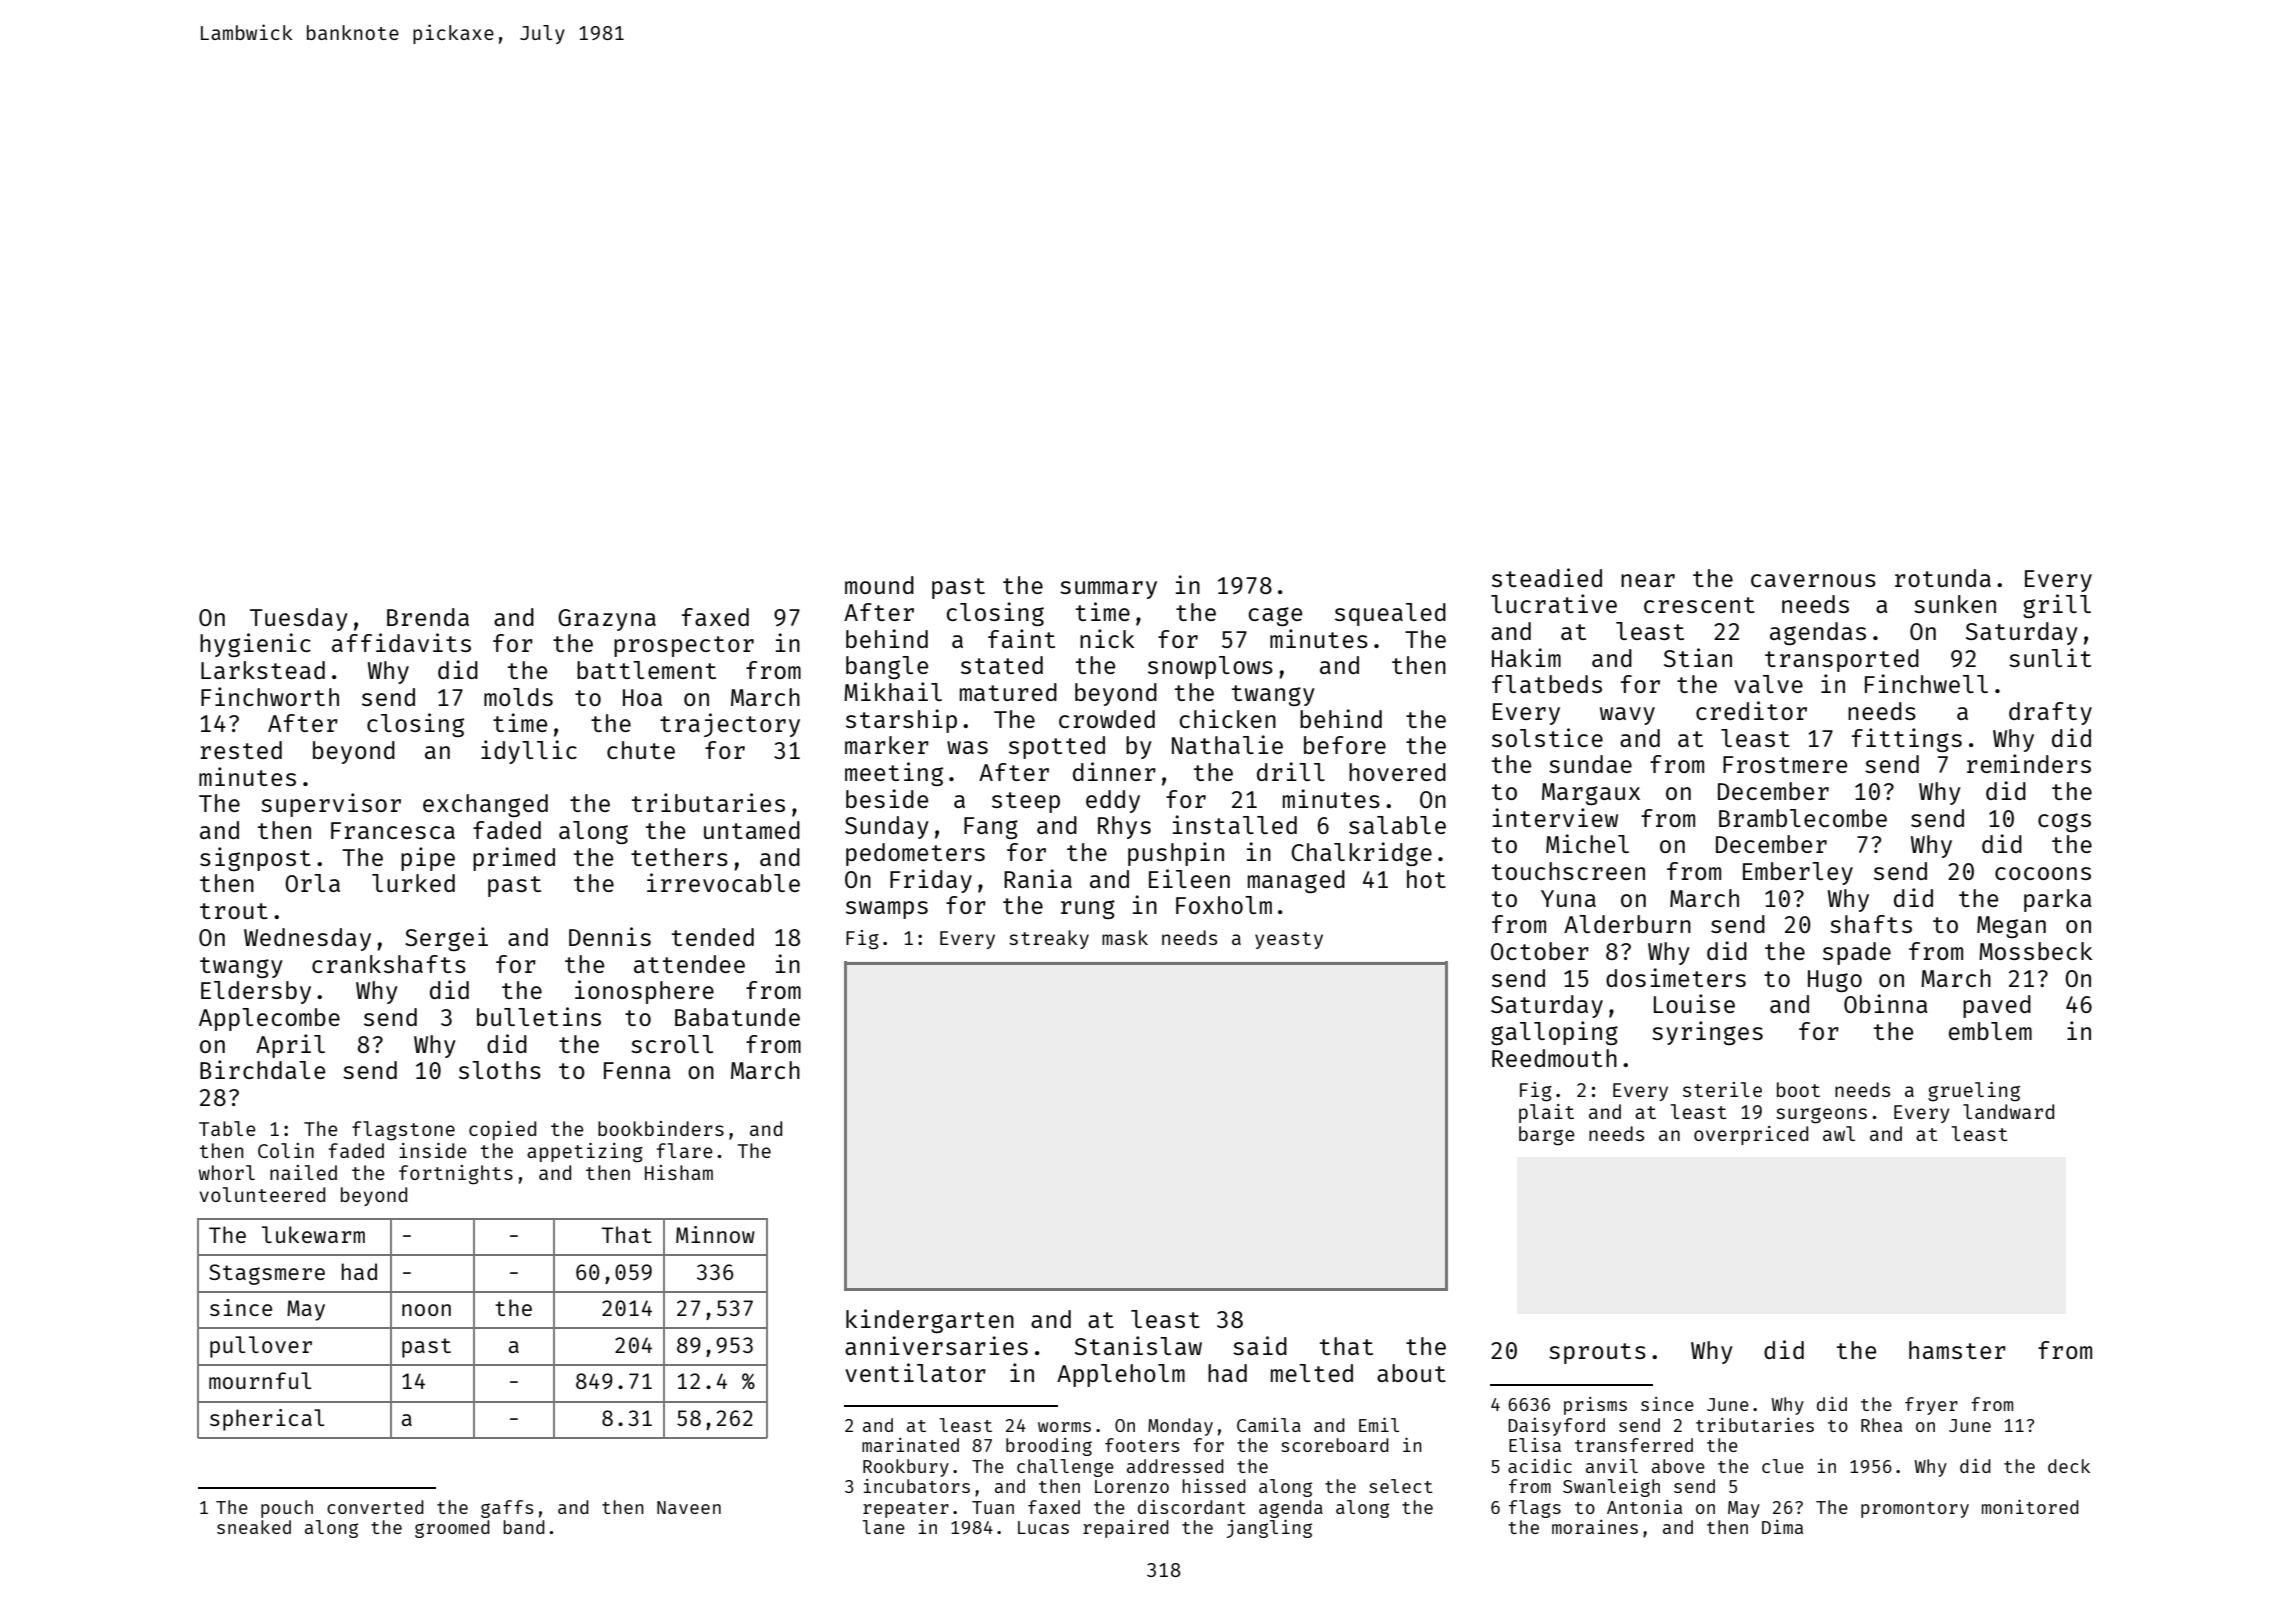 The height and width of the document is (1620, 2292). I want to click on crowded, so click(1107, 719).
